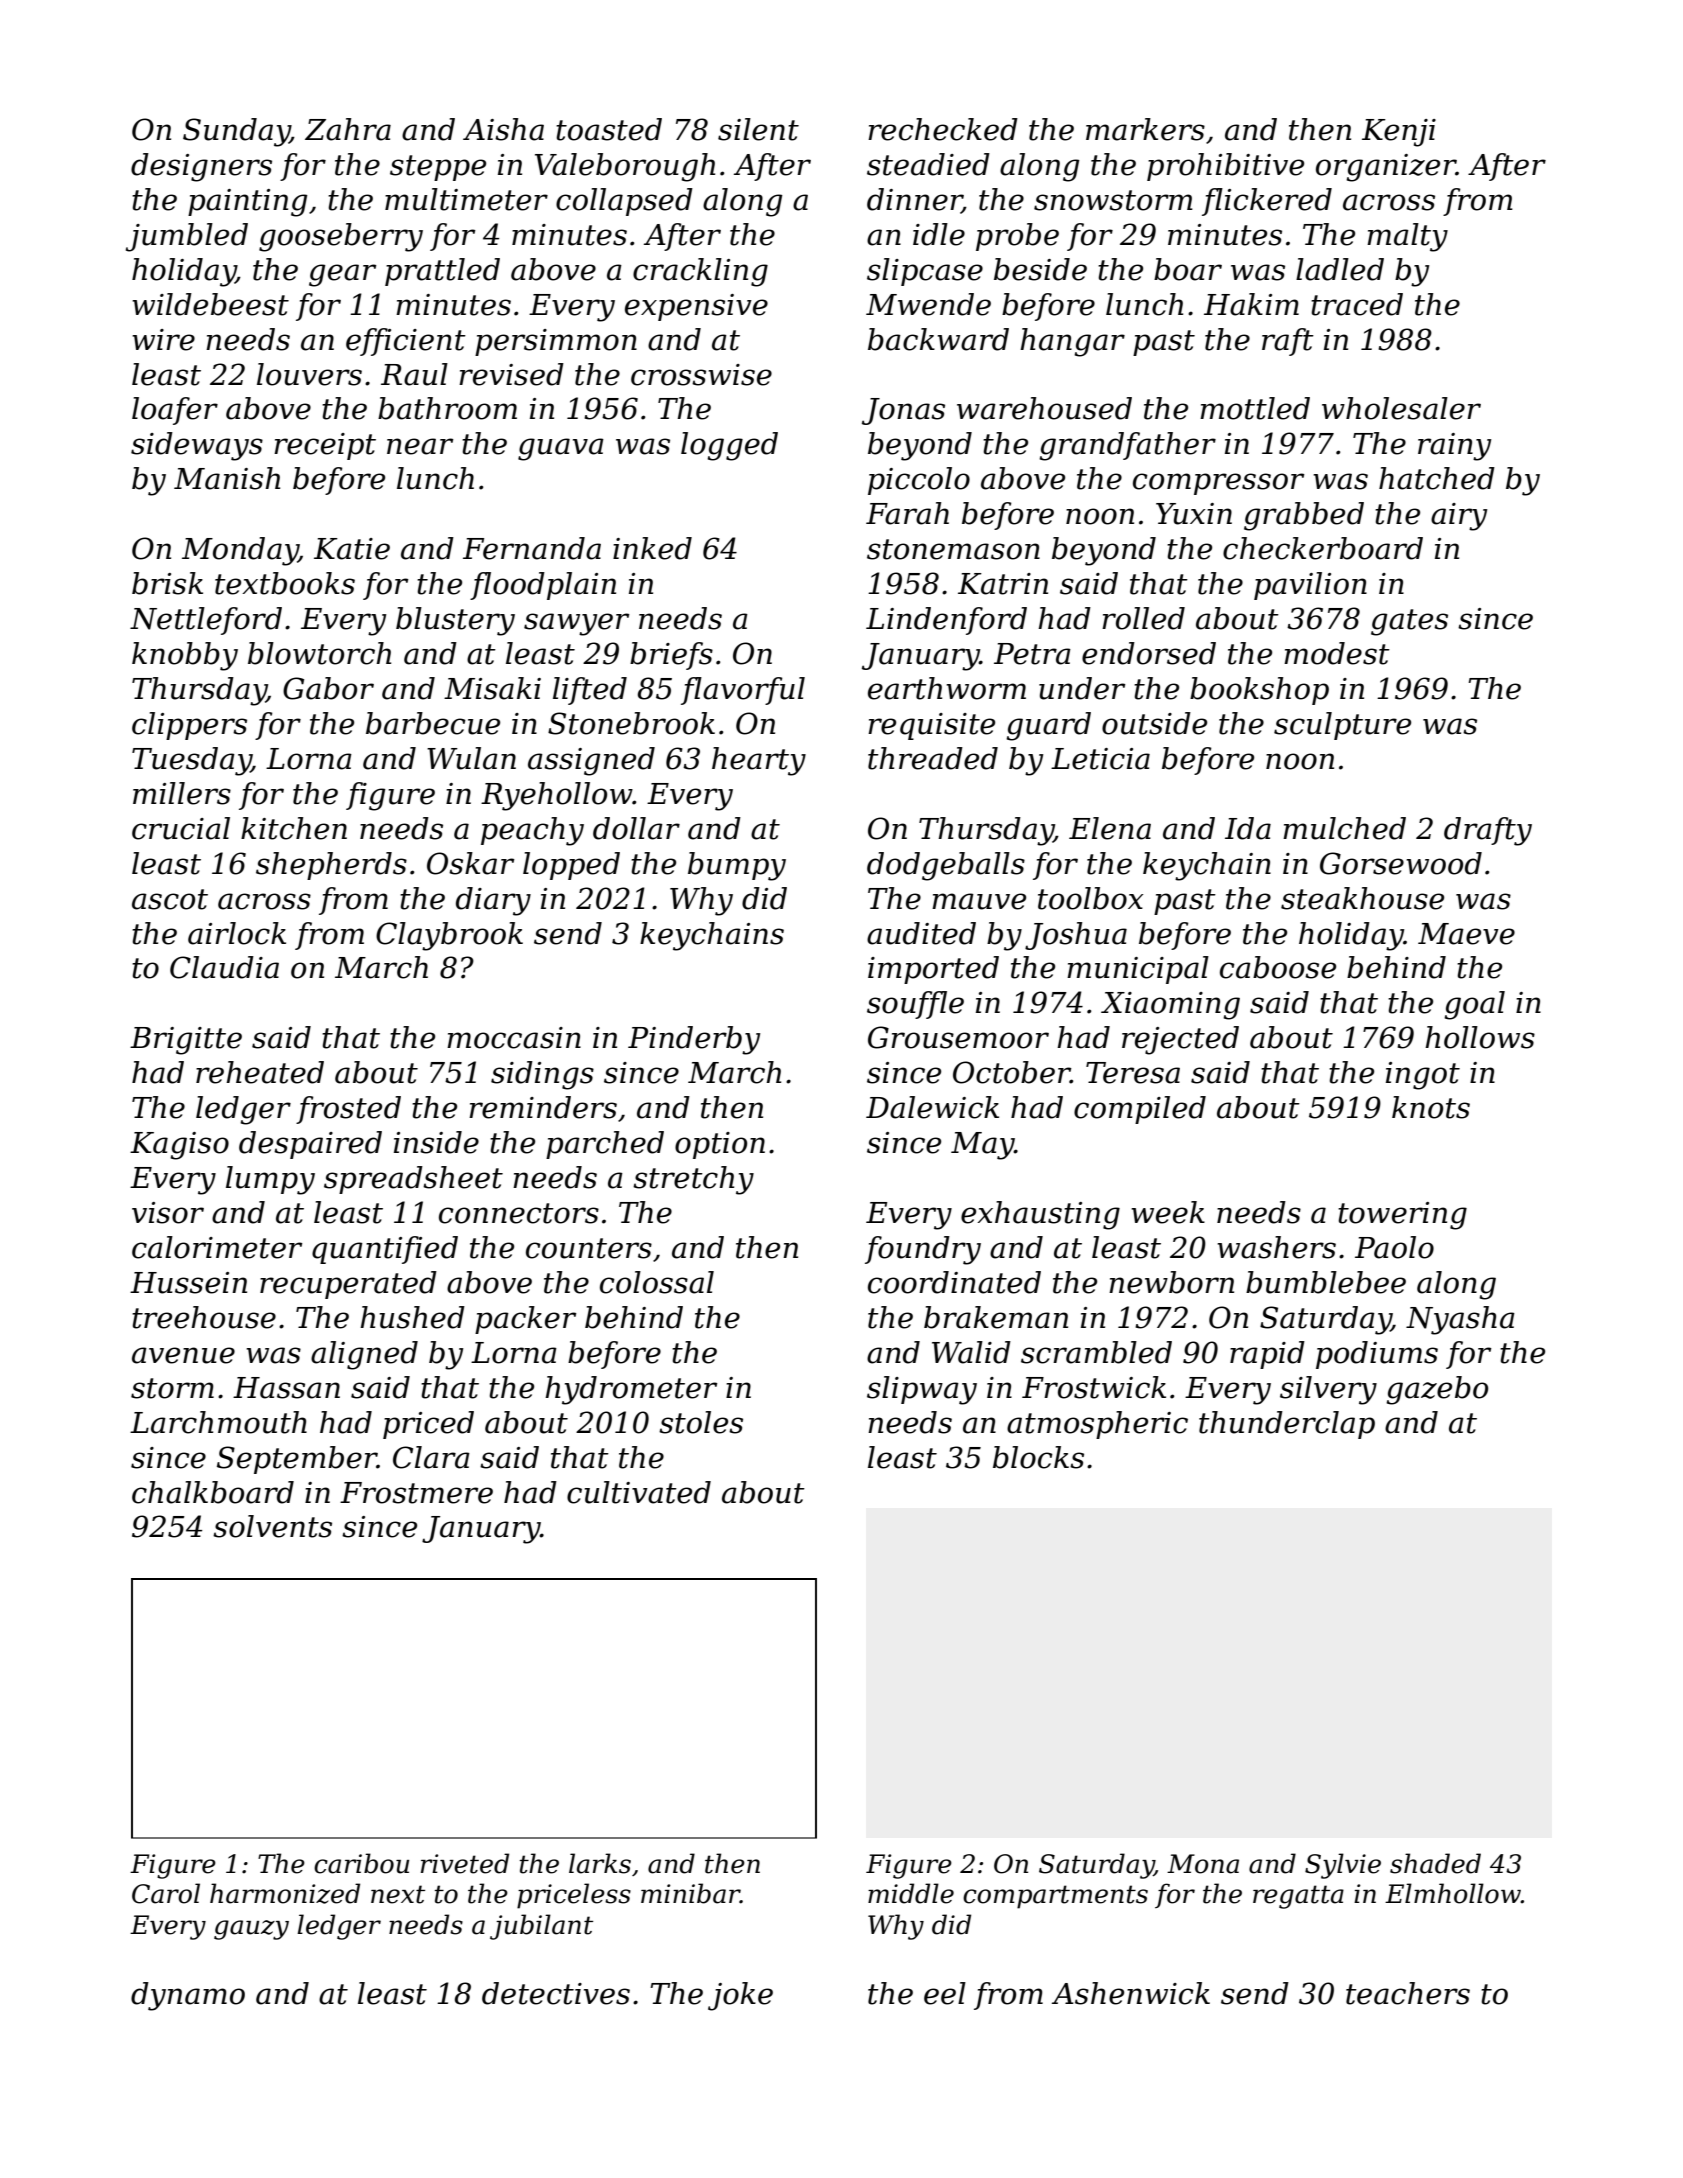 This image has height=2178, width=1683. What do you see at coordinates (1399, 133) in the image?
I see `Kenji` at bounding box center [1399, 133].
